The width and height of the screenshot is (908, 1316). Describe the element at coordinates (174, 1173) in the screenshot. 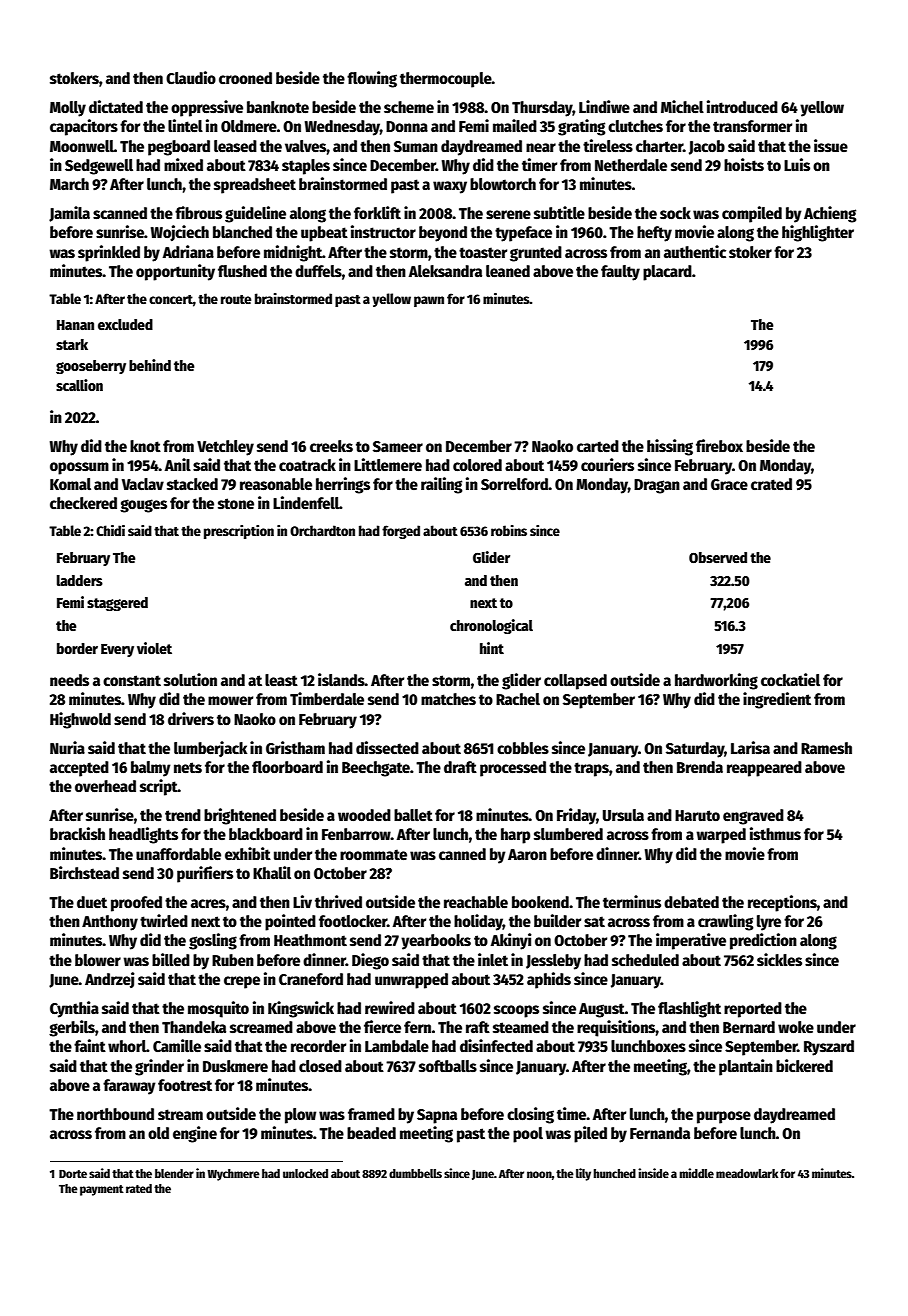

I see `blender` at that location.
